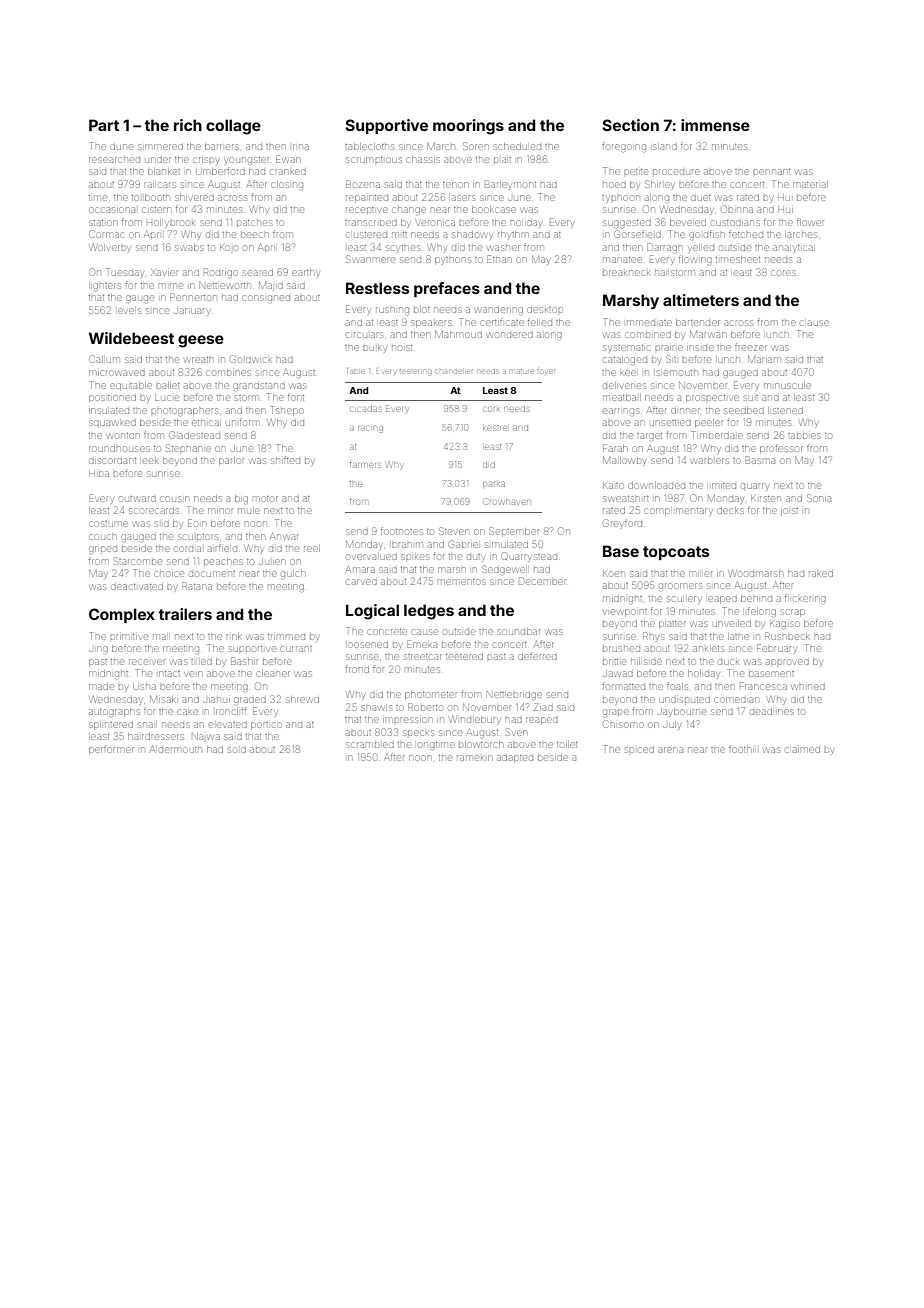 This screenshot has height=1308, width=924. I want to click on insulated, so click(109, 411).
